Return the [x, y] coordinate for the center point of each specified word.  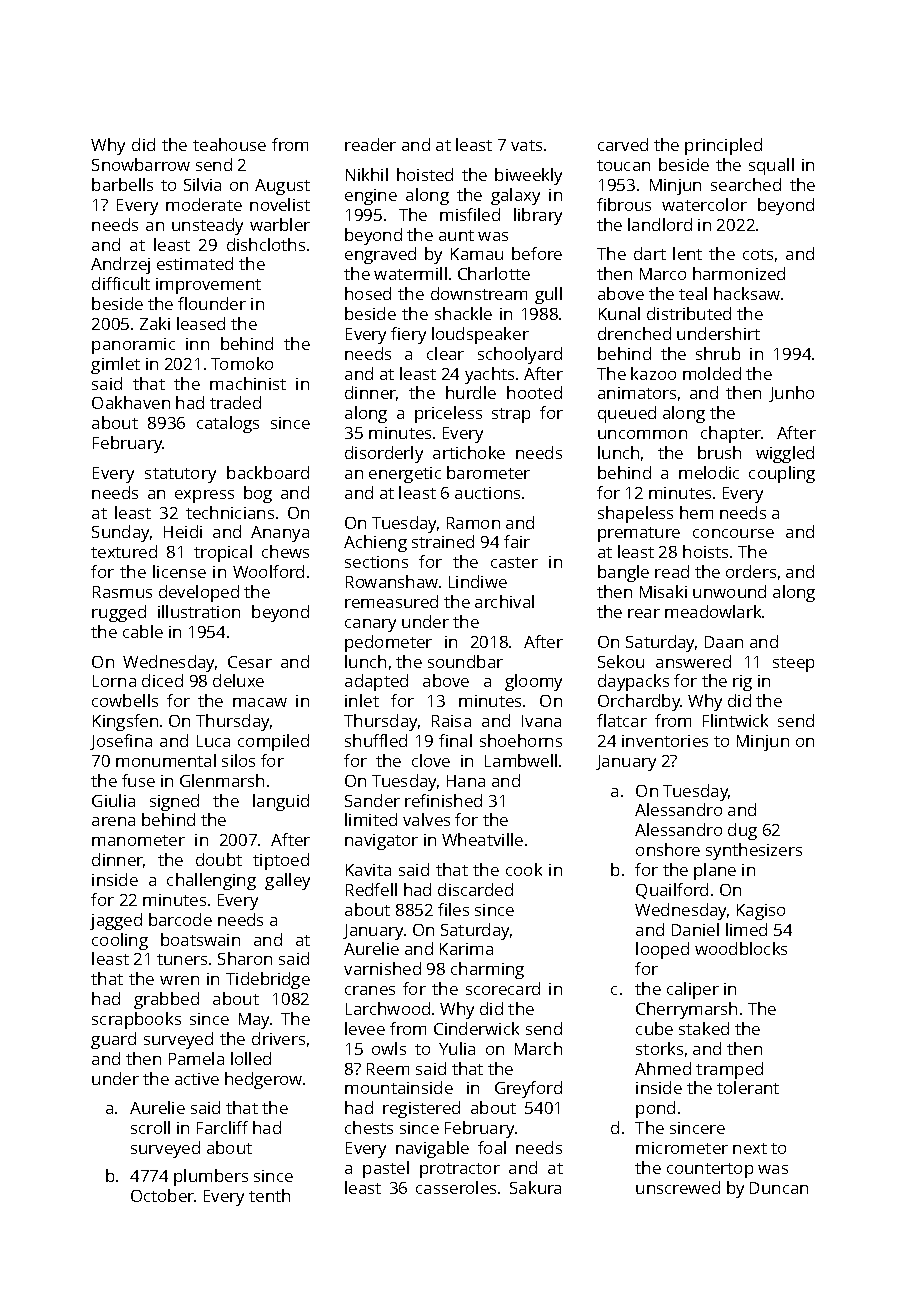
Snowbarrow [141, 164]
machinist [248, 383]
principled [723, 146]
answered [693, 661]
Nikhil [367, 174]
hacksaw [747, 293]
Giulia [113, 800]
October [163, 1195]
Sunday [120, 533]
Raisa [451, 721]
